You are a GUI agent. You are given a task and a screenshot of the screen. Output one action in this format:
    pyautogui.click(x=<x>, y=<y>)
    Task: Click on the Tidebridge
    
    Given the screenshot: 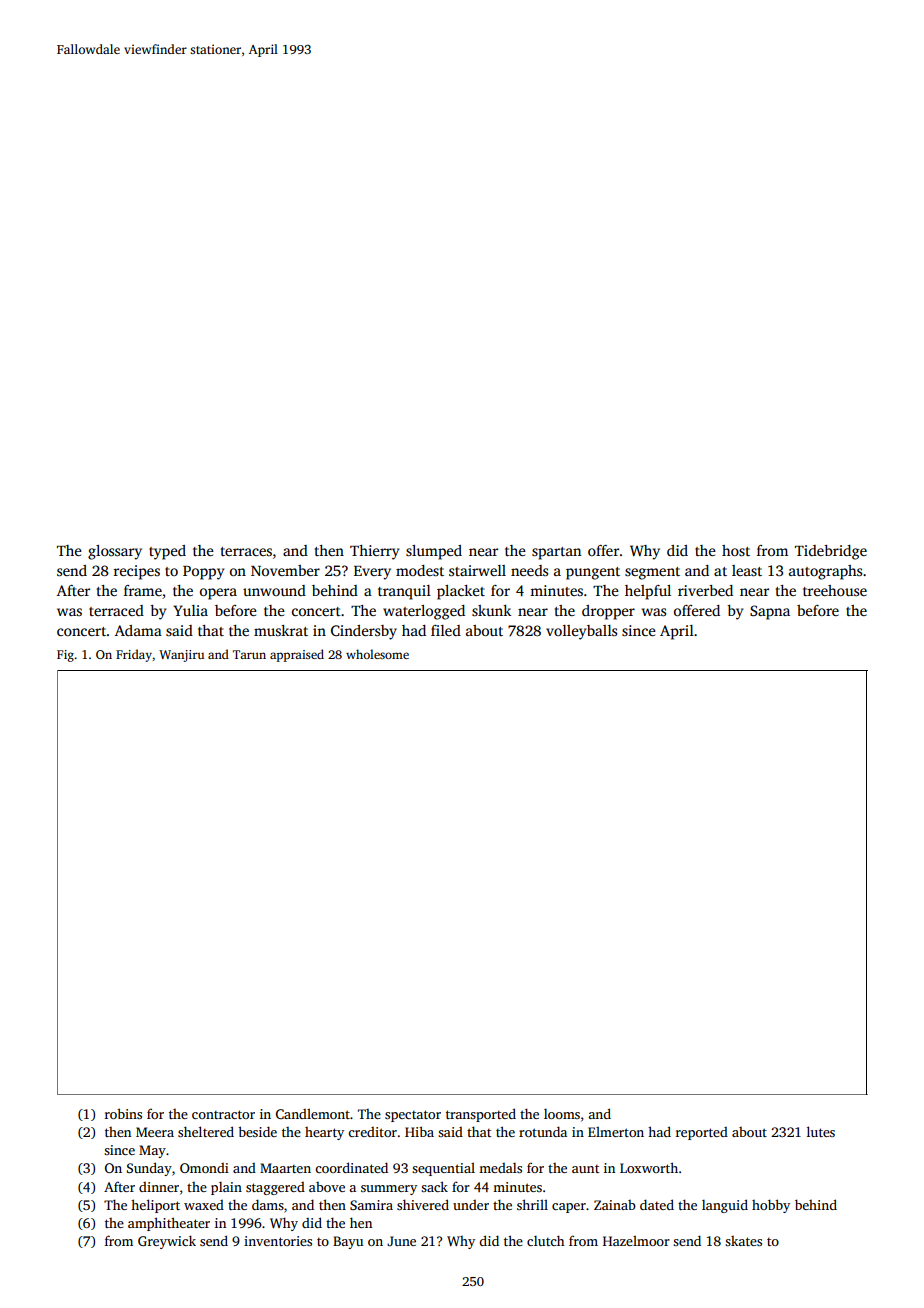 What is the action you would take?
    pyautogui.click(x=831, y=552)
